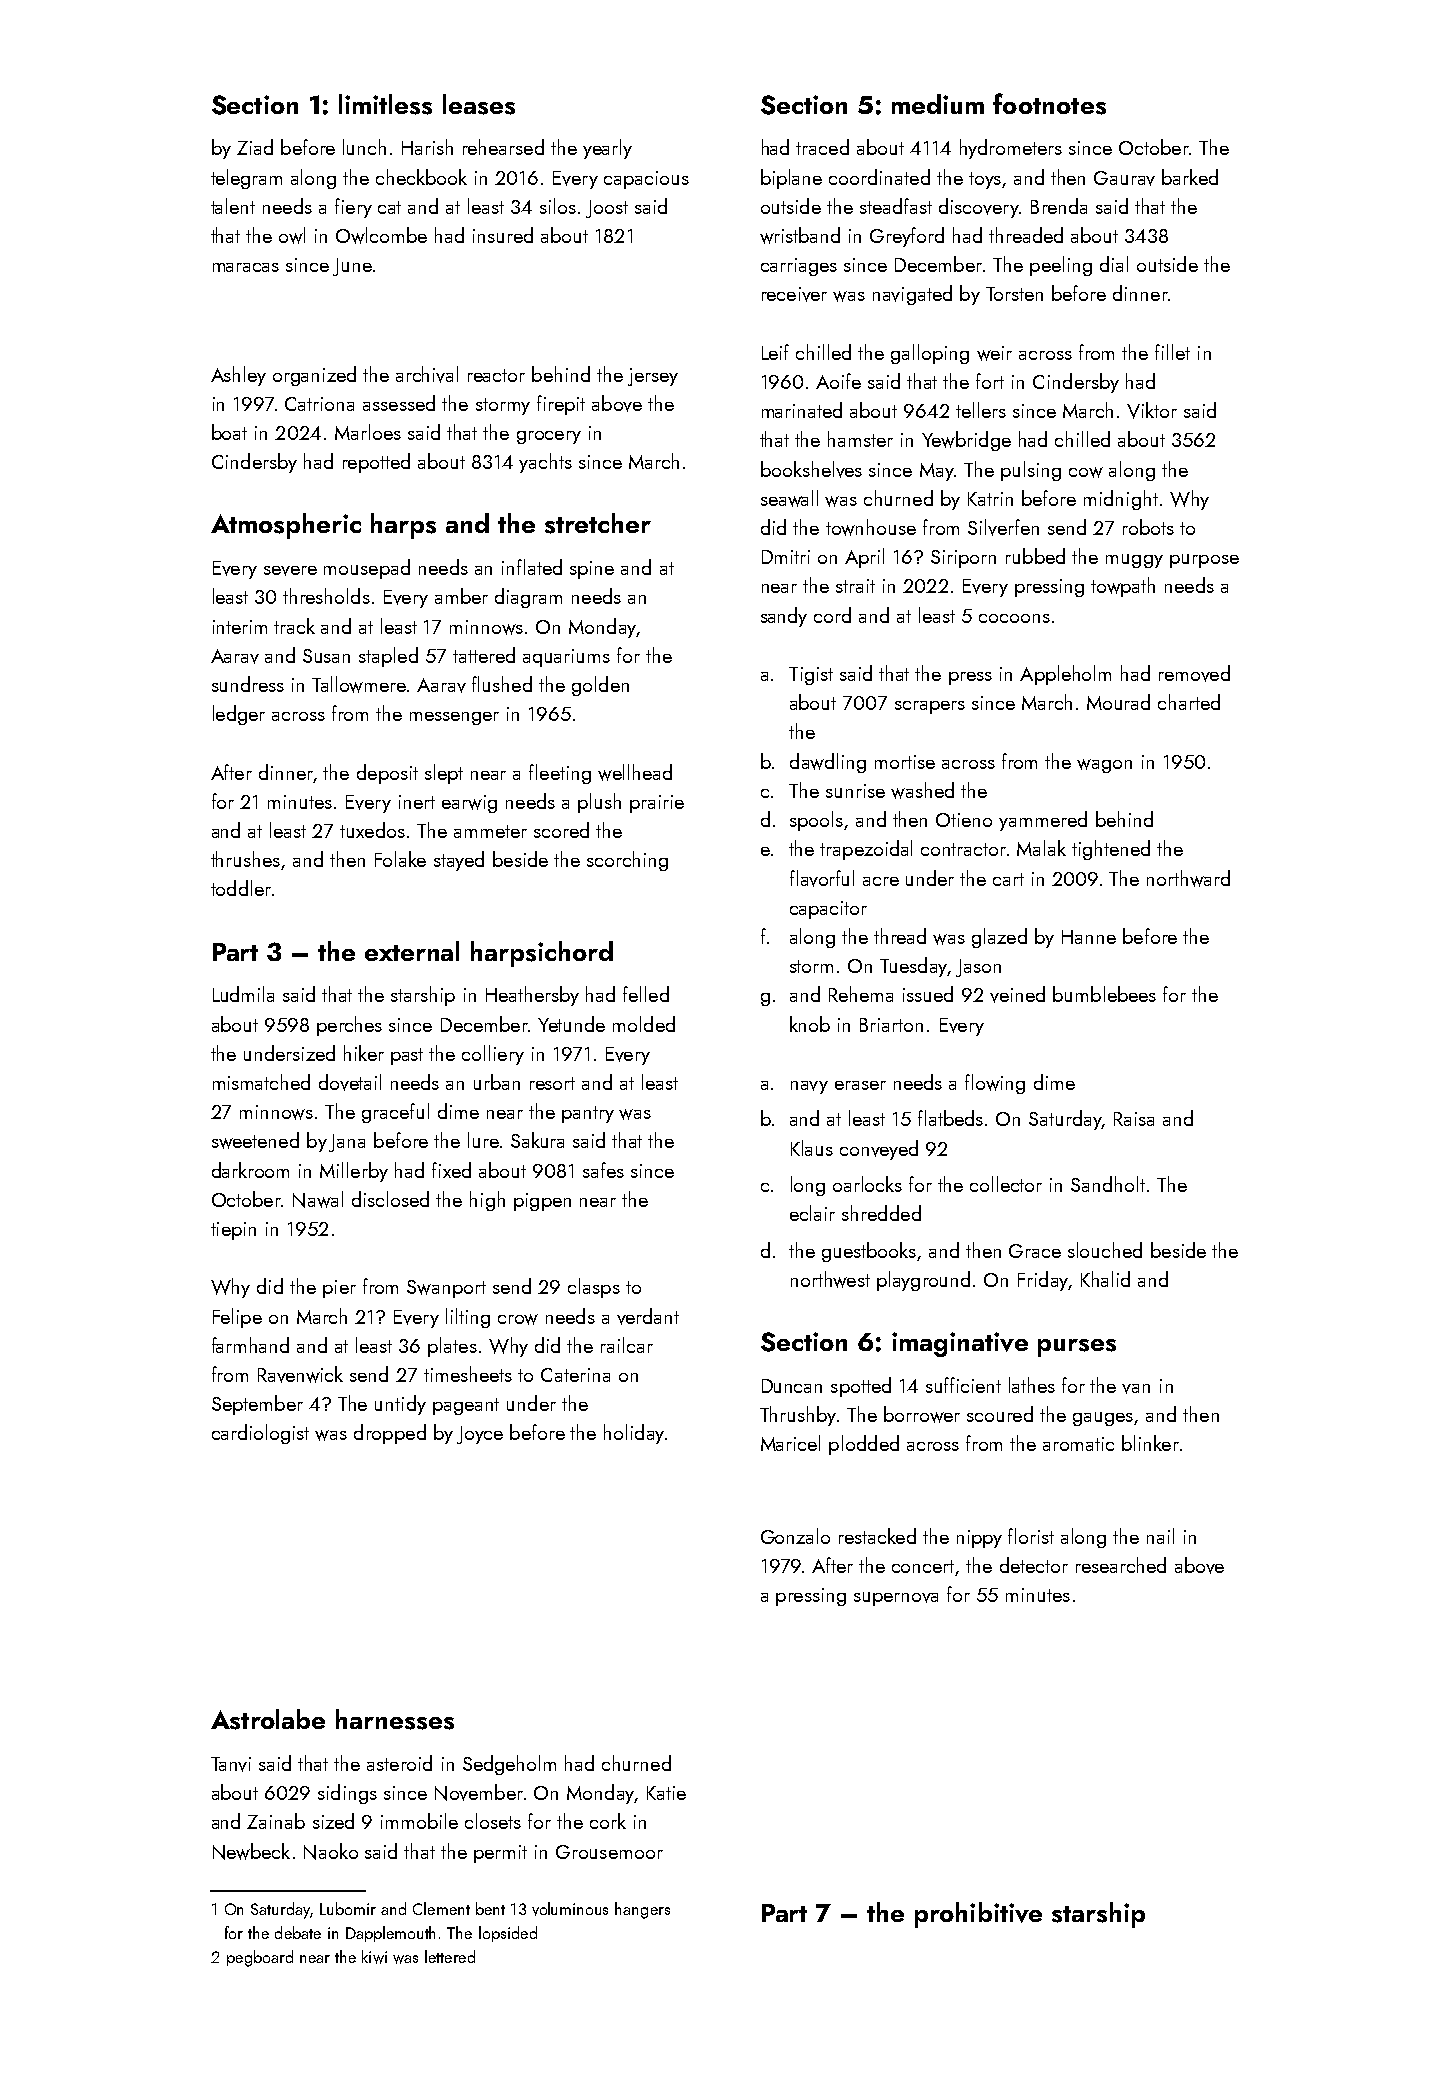 This document has height=2100, width=1450. Describe the element at coordinates (390, 1434) in the document. I see `dropped` at that location.
